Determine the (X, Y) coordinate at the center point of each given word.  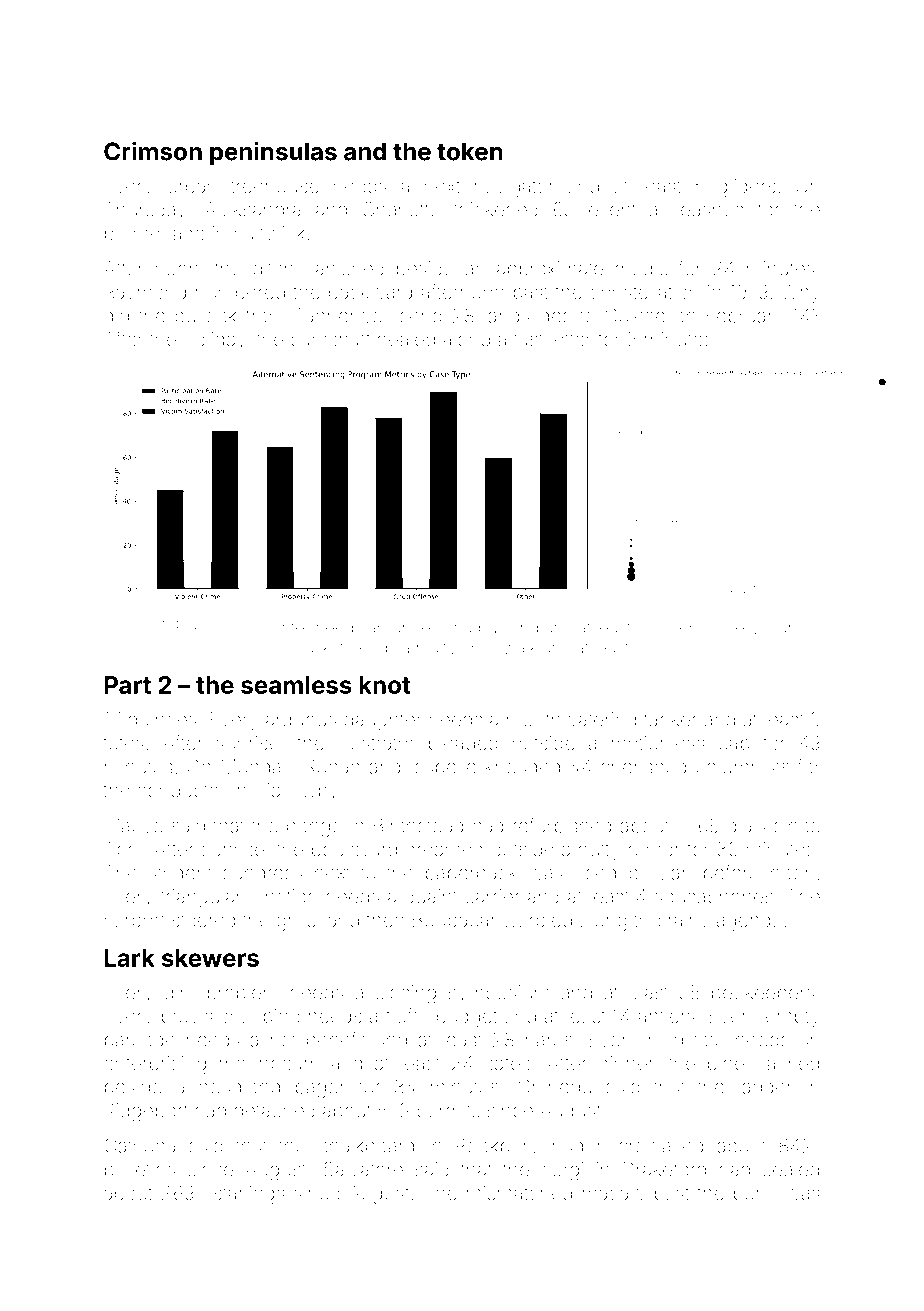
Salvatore (363, 1169)
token (470, 151)
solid (241, 627)
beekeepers (763, 994)
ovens (683, 629)
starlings (249, 1195)
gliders (747, 188)
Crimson (153, 151)
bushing (508, 629)
